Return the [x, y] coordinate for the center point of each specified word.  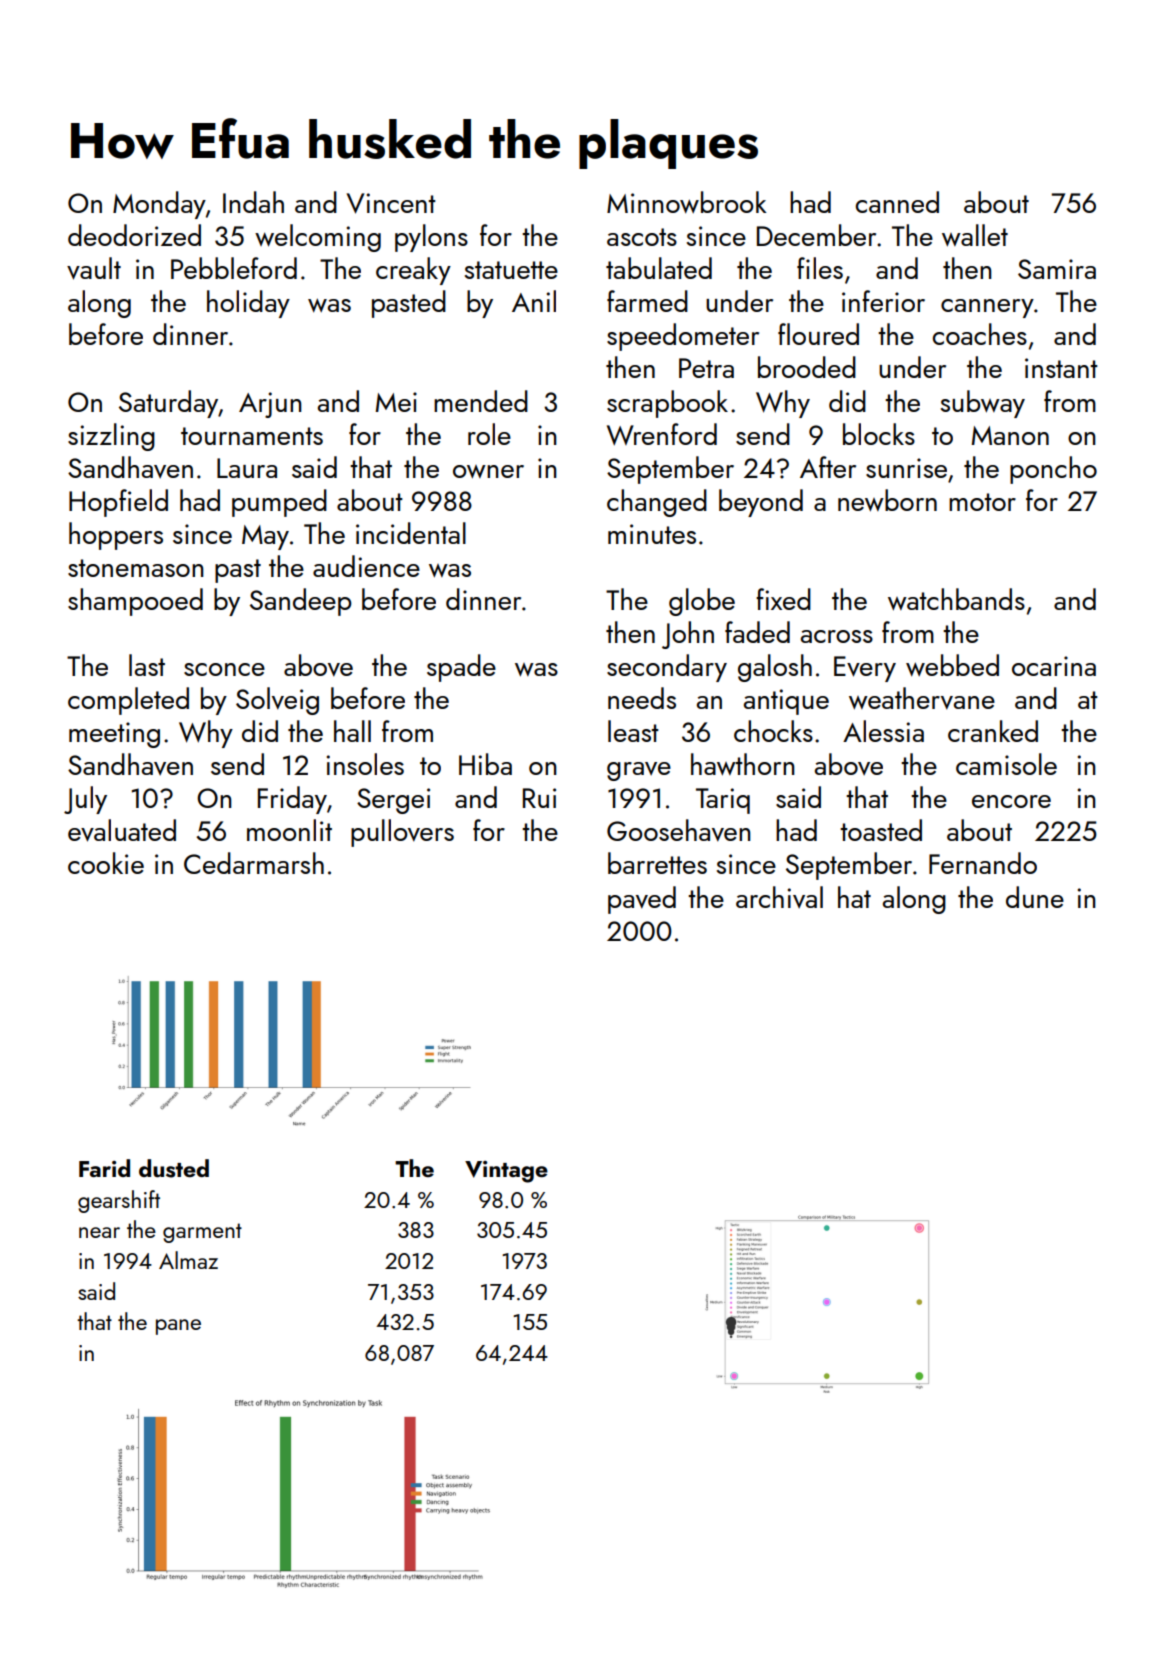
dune [1035, 897]
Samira [1057, 269]
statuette [511, 270]
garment [202, 1233]
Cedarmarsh [254, 863]
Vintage [506, 1172]
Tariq [723, 801]
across [837, 636]
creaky [413, 271]
